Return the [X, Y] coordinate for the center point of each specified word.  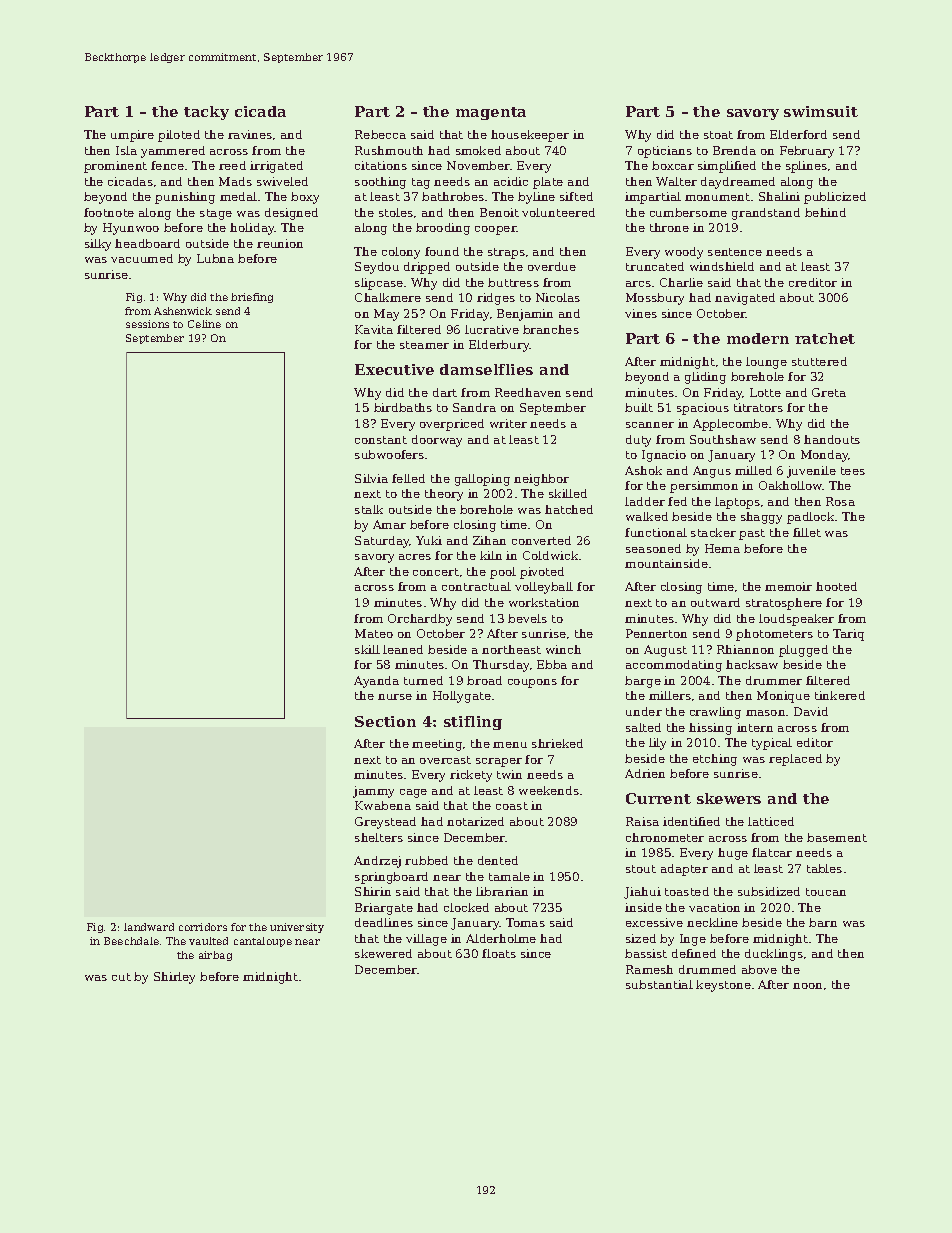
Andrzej [377, 862]
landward [149, 927]
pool [503, 573]
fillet [807, 532]
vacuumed [142, 258]
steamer [424, 345]
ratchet [825, 338]
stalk [369, 509]
